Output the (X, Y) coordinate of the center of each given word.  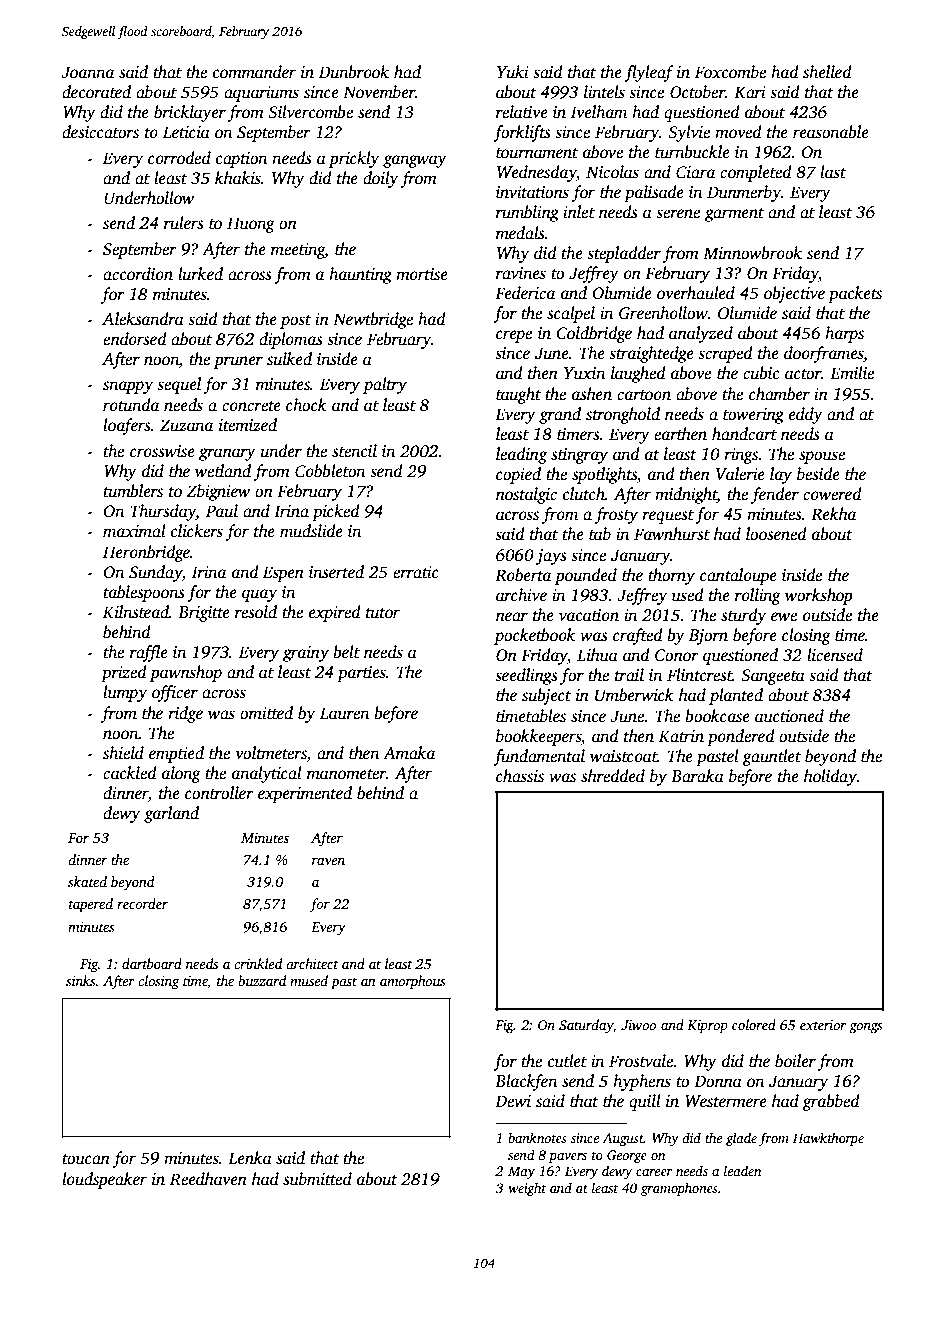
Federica (525, 293)
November (379, 92)
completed (756, 173)
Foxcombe (730, 72)
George (627, 1156)
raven (328, 861)
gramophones (679, 1189)
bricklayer (190, 113)
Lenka (250, 1158)
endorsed (135, 339)
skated (87, 881)
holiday (830, 777)
